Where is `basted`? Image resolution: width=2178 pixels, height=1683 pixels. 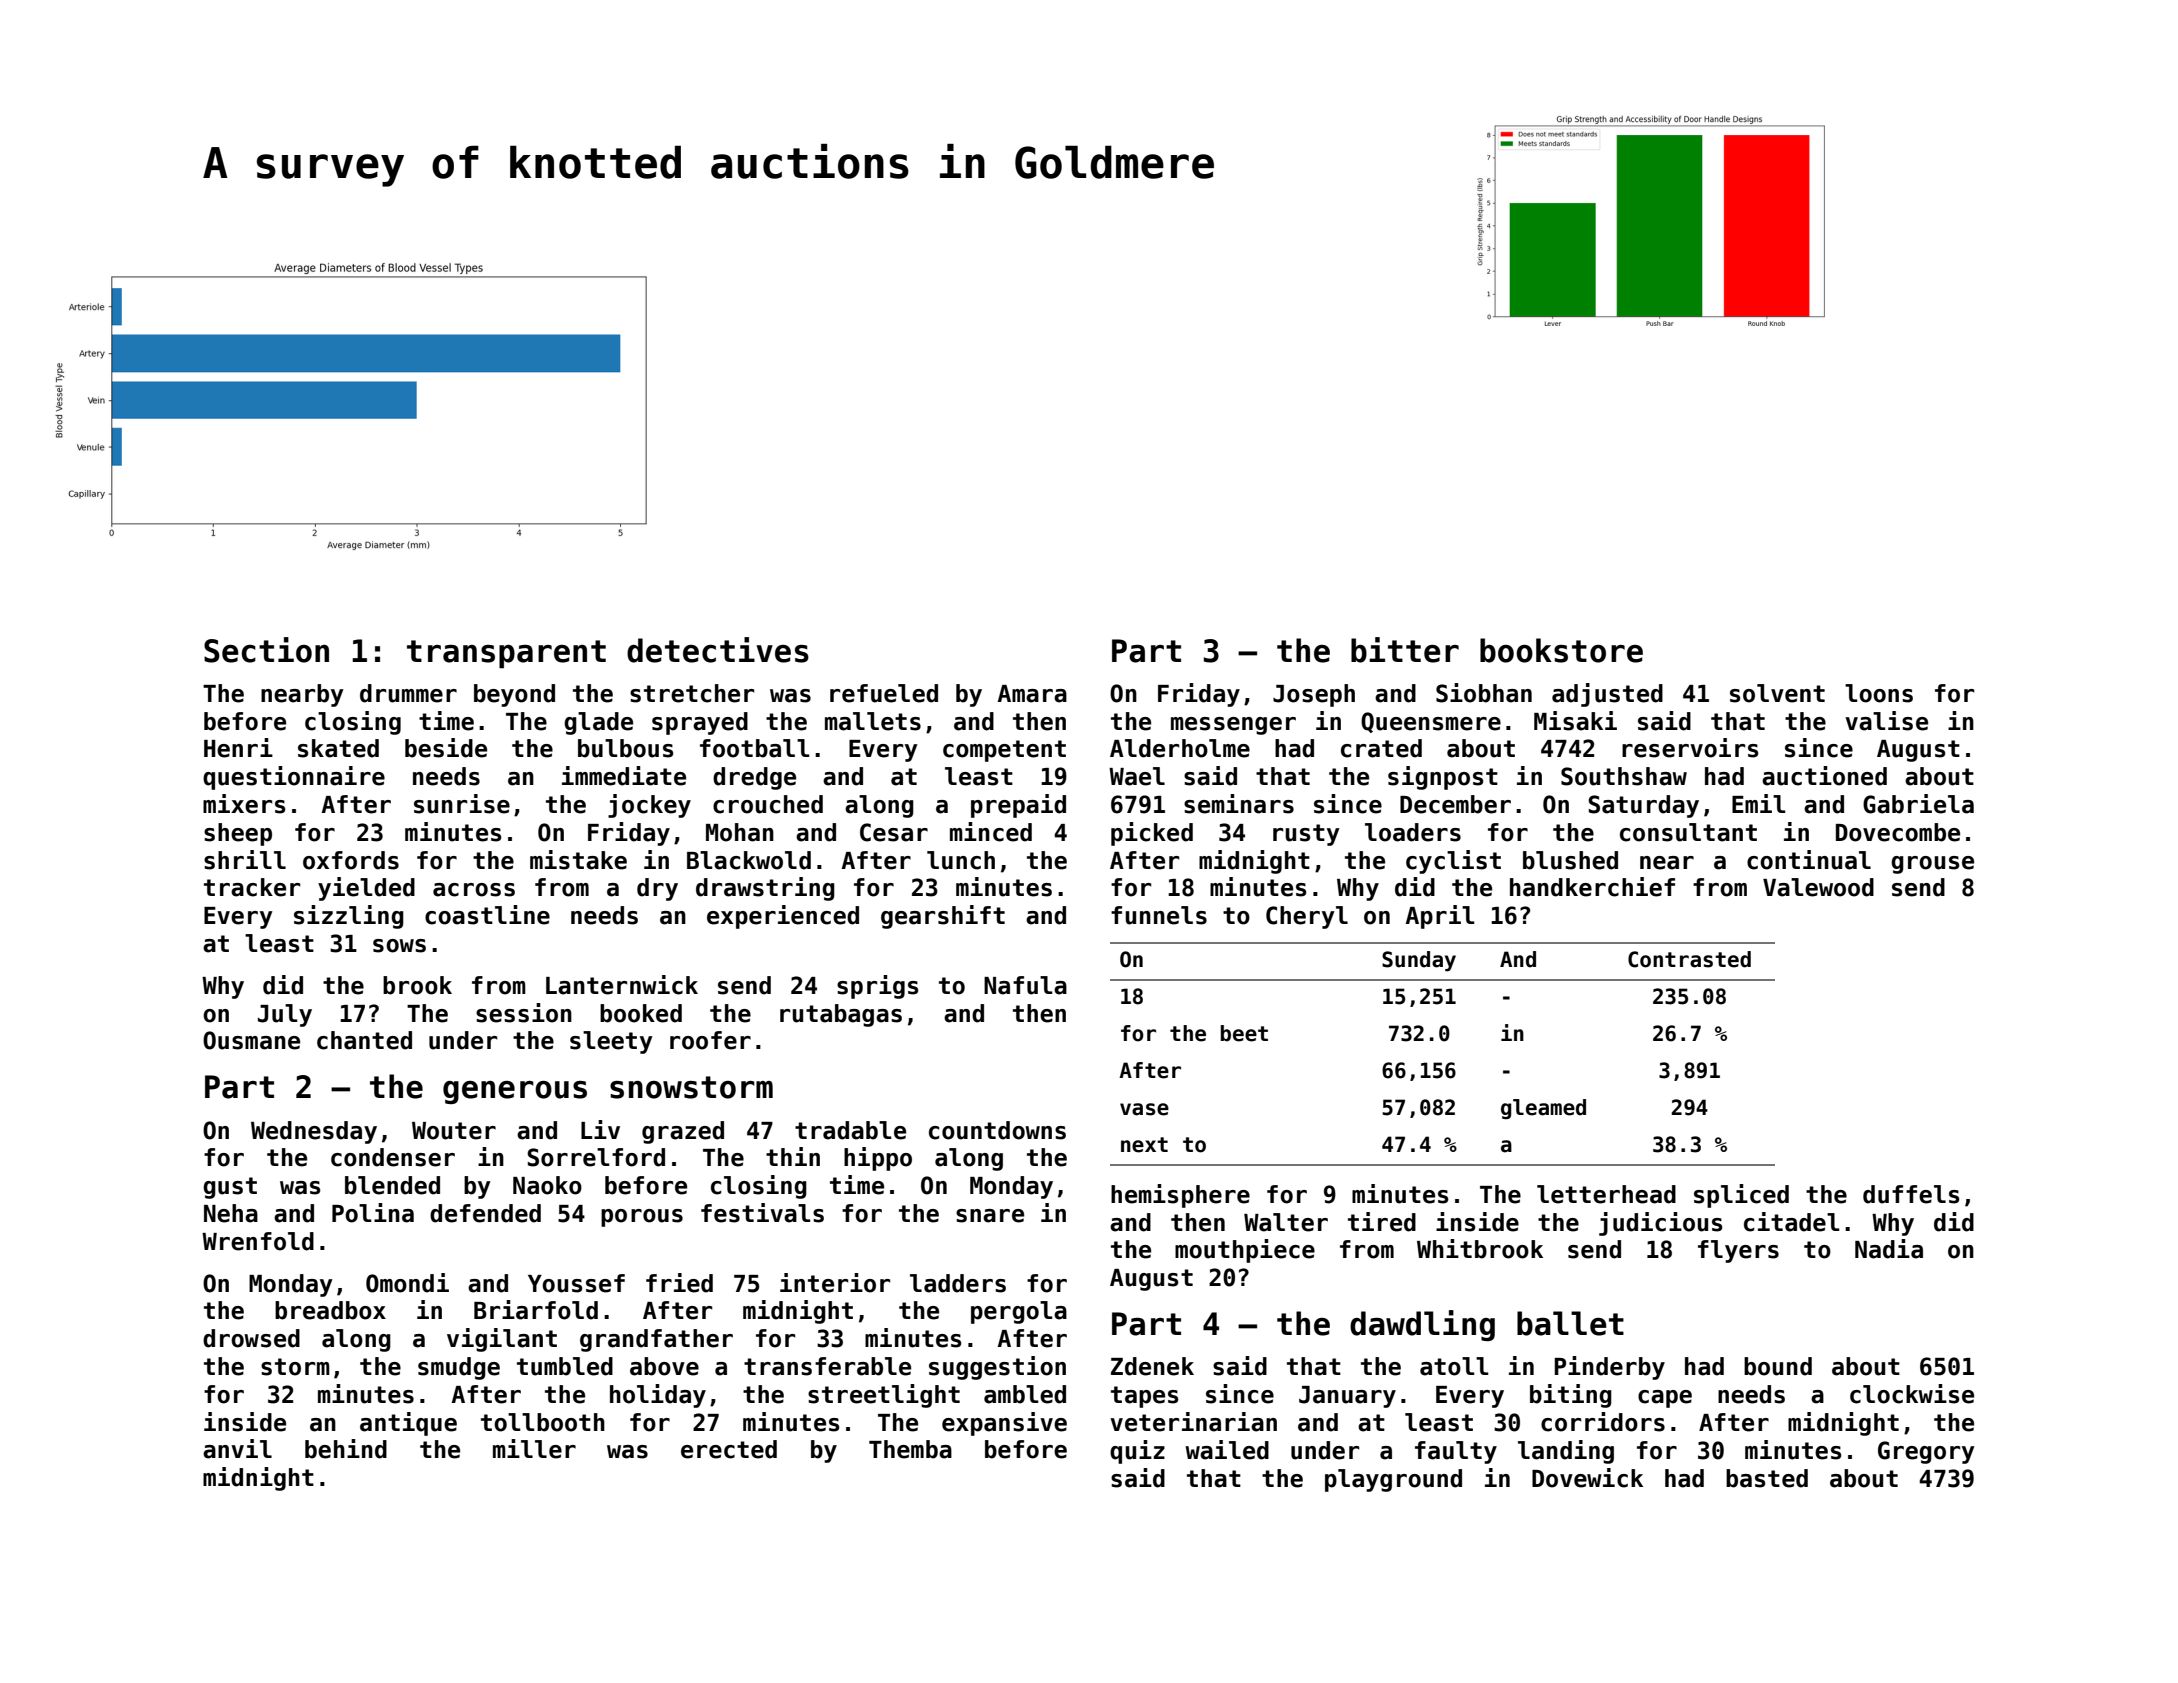 basted is located at coordinates (1767, 1478).
